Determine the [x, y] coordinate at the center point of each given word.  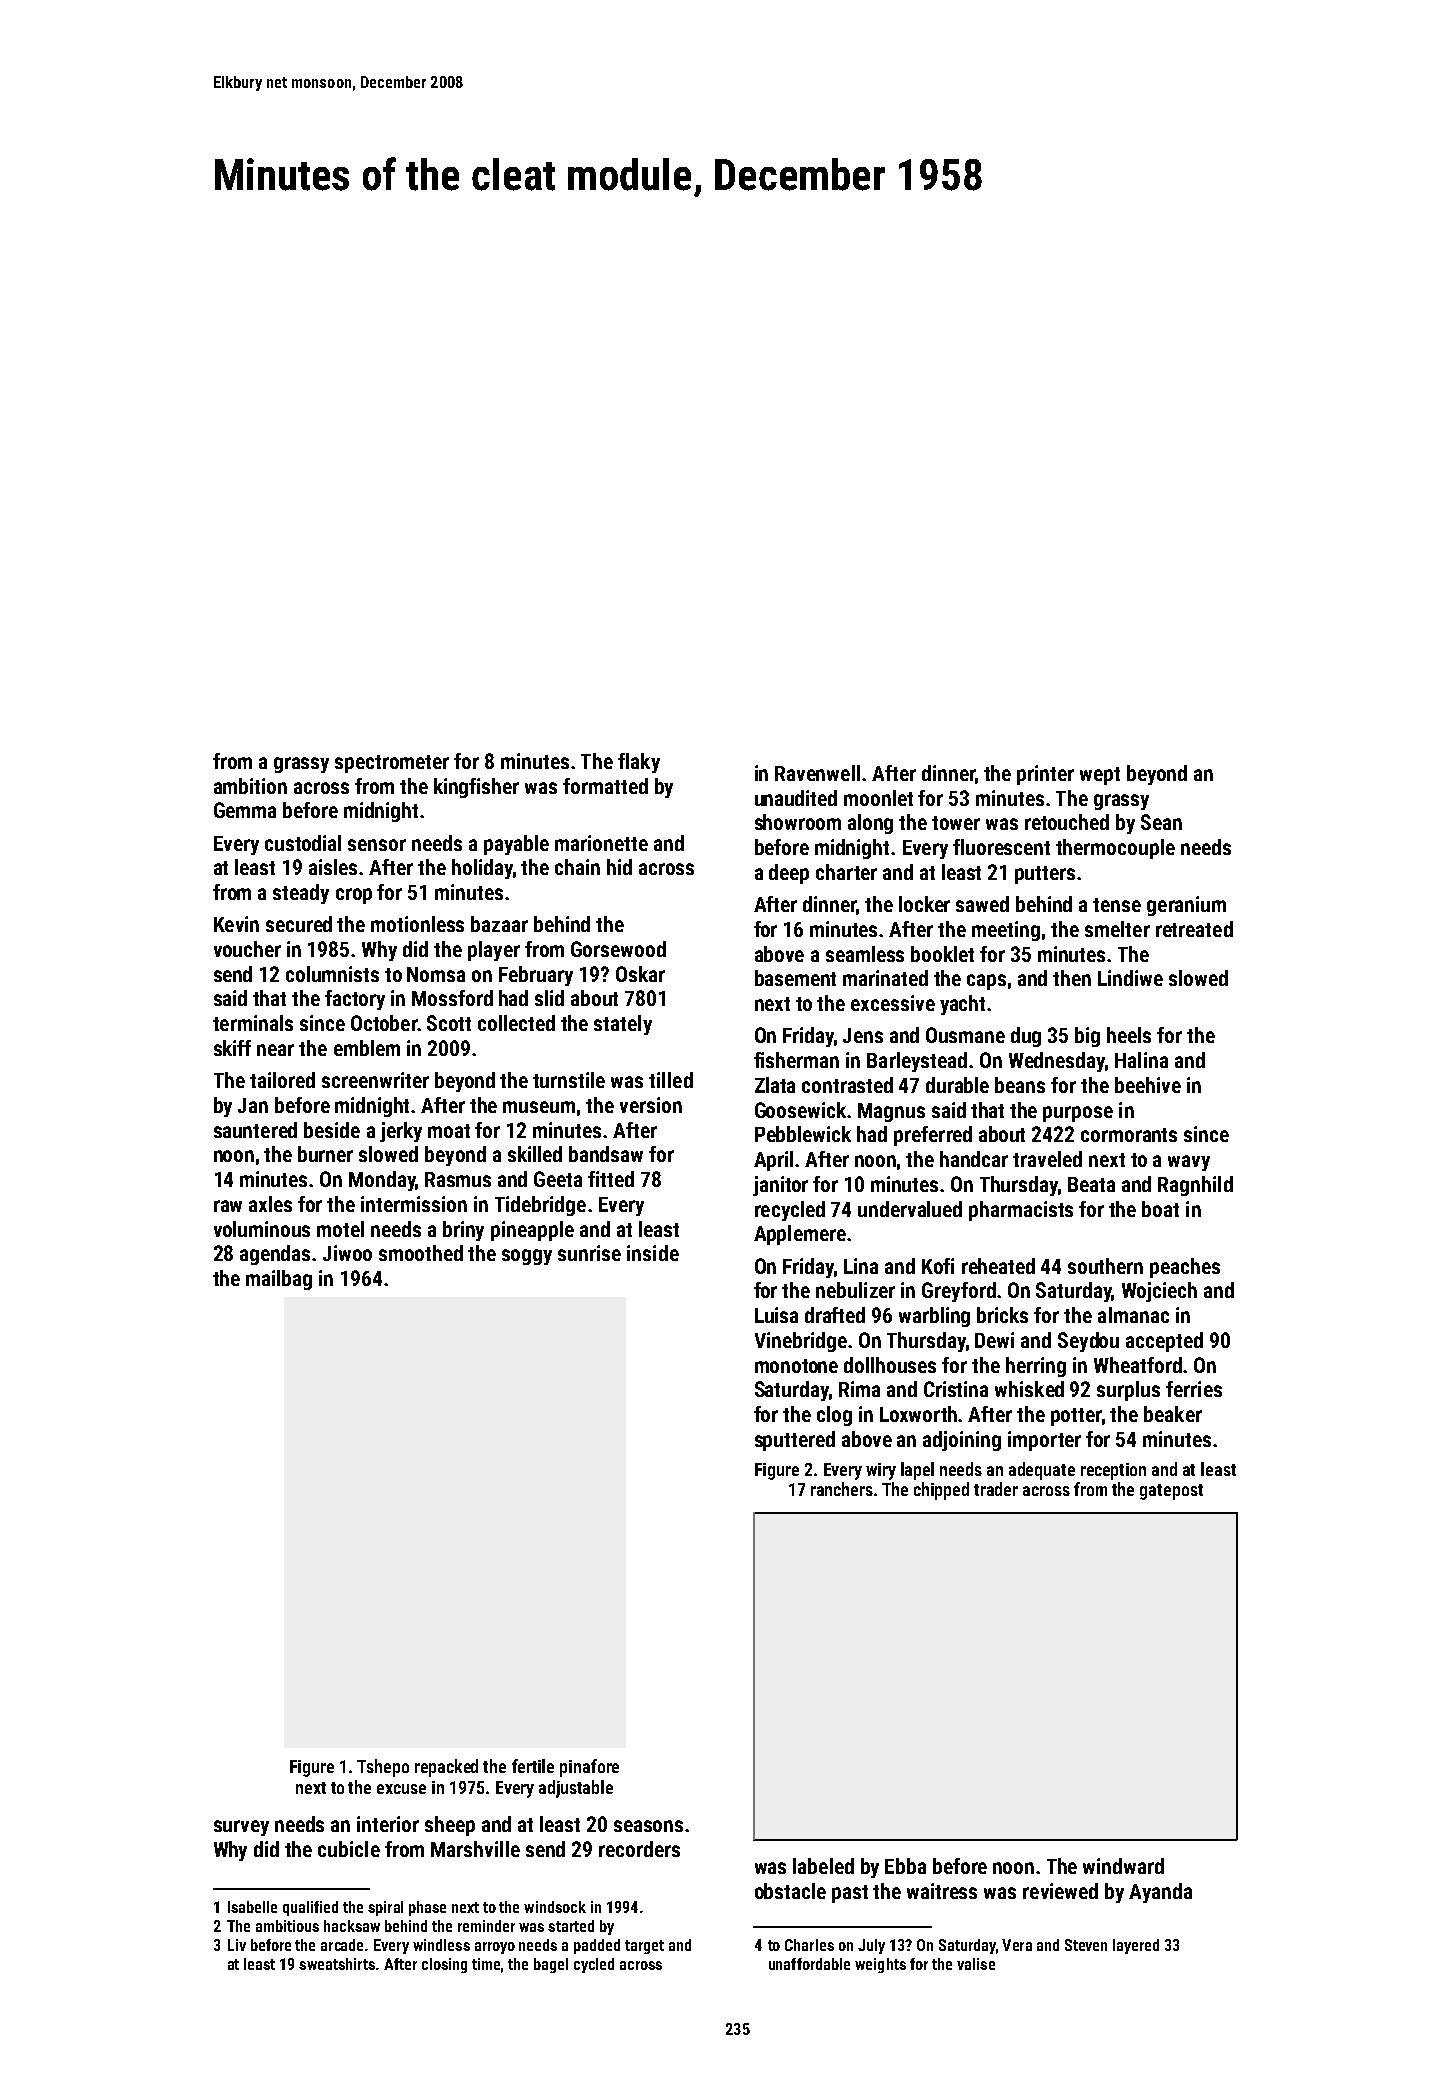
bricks [1002, 1315]
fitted [611, 1179]
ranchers [842, 1489]
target [644, 1947]
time [486, 1964]
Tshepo [383, 1768]
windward [1123, 1866]
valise [976, 1964]
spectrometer [392, 764]
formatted [605, 786]
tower [956, 823]
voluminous [262, 1229]
